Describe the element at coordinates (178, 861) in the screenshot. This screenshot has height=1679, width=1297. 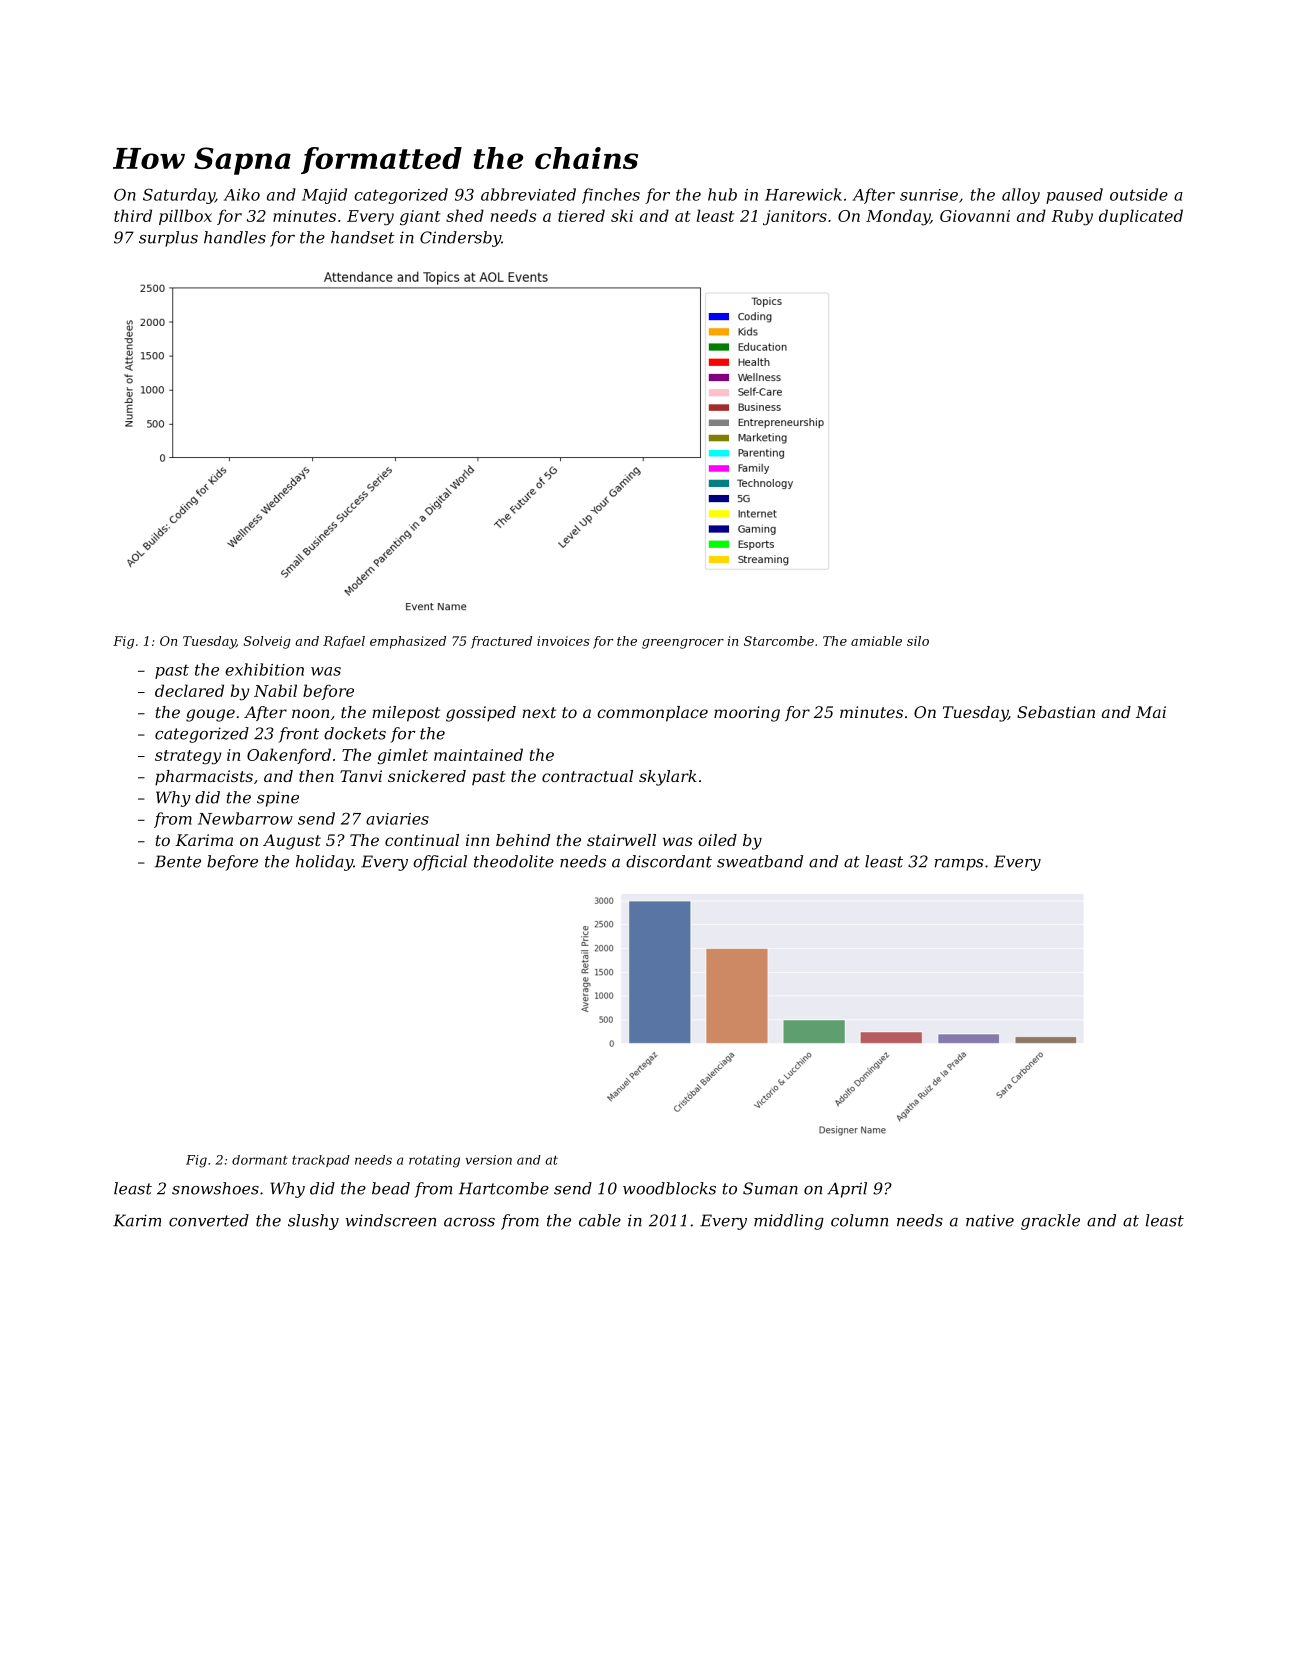
I see `Bente` at that location.
